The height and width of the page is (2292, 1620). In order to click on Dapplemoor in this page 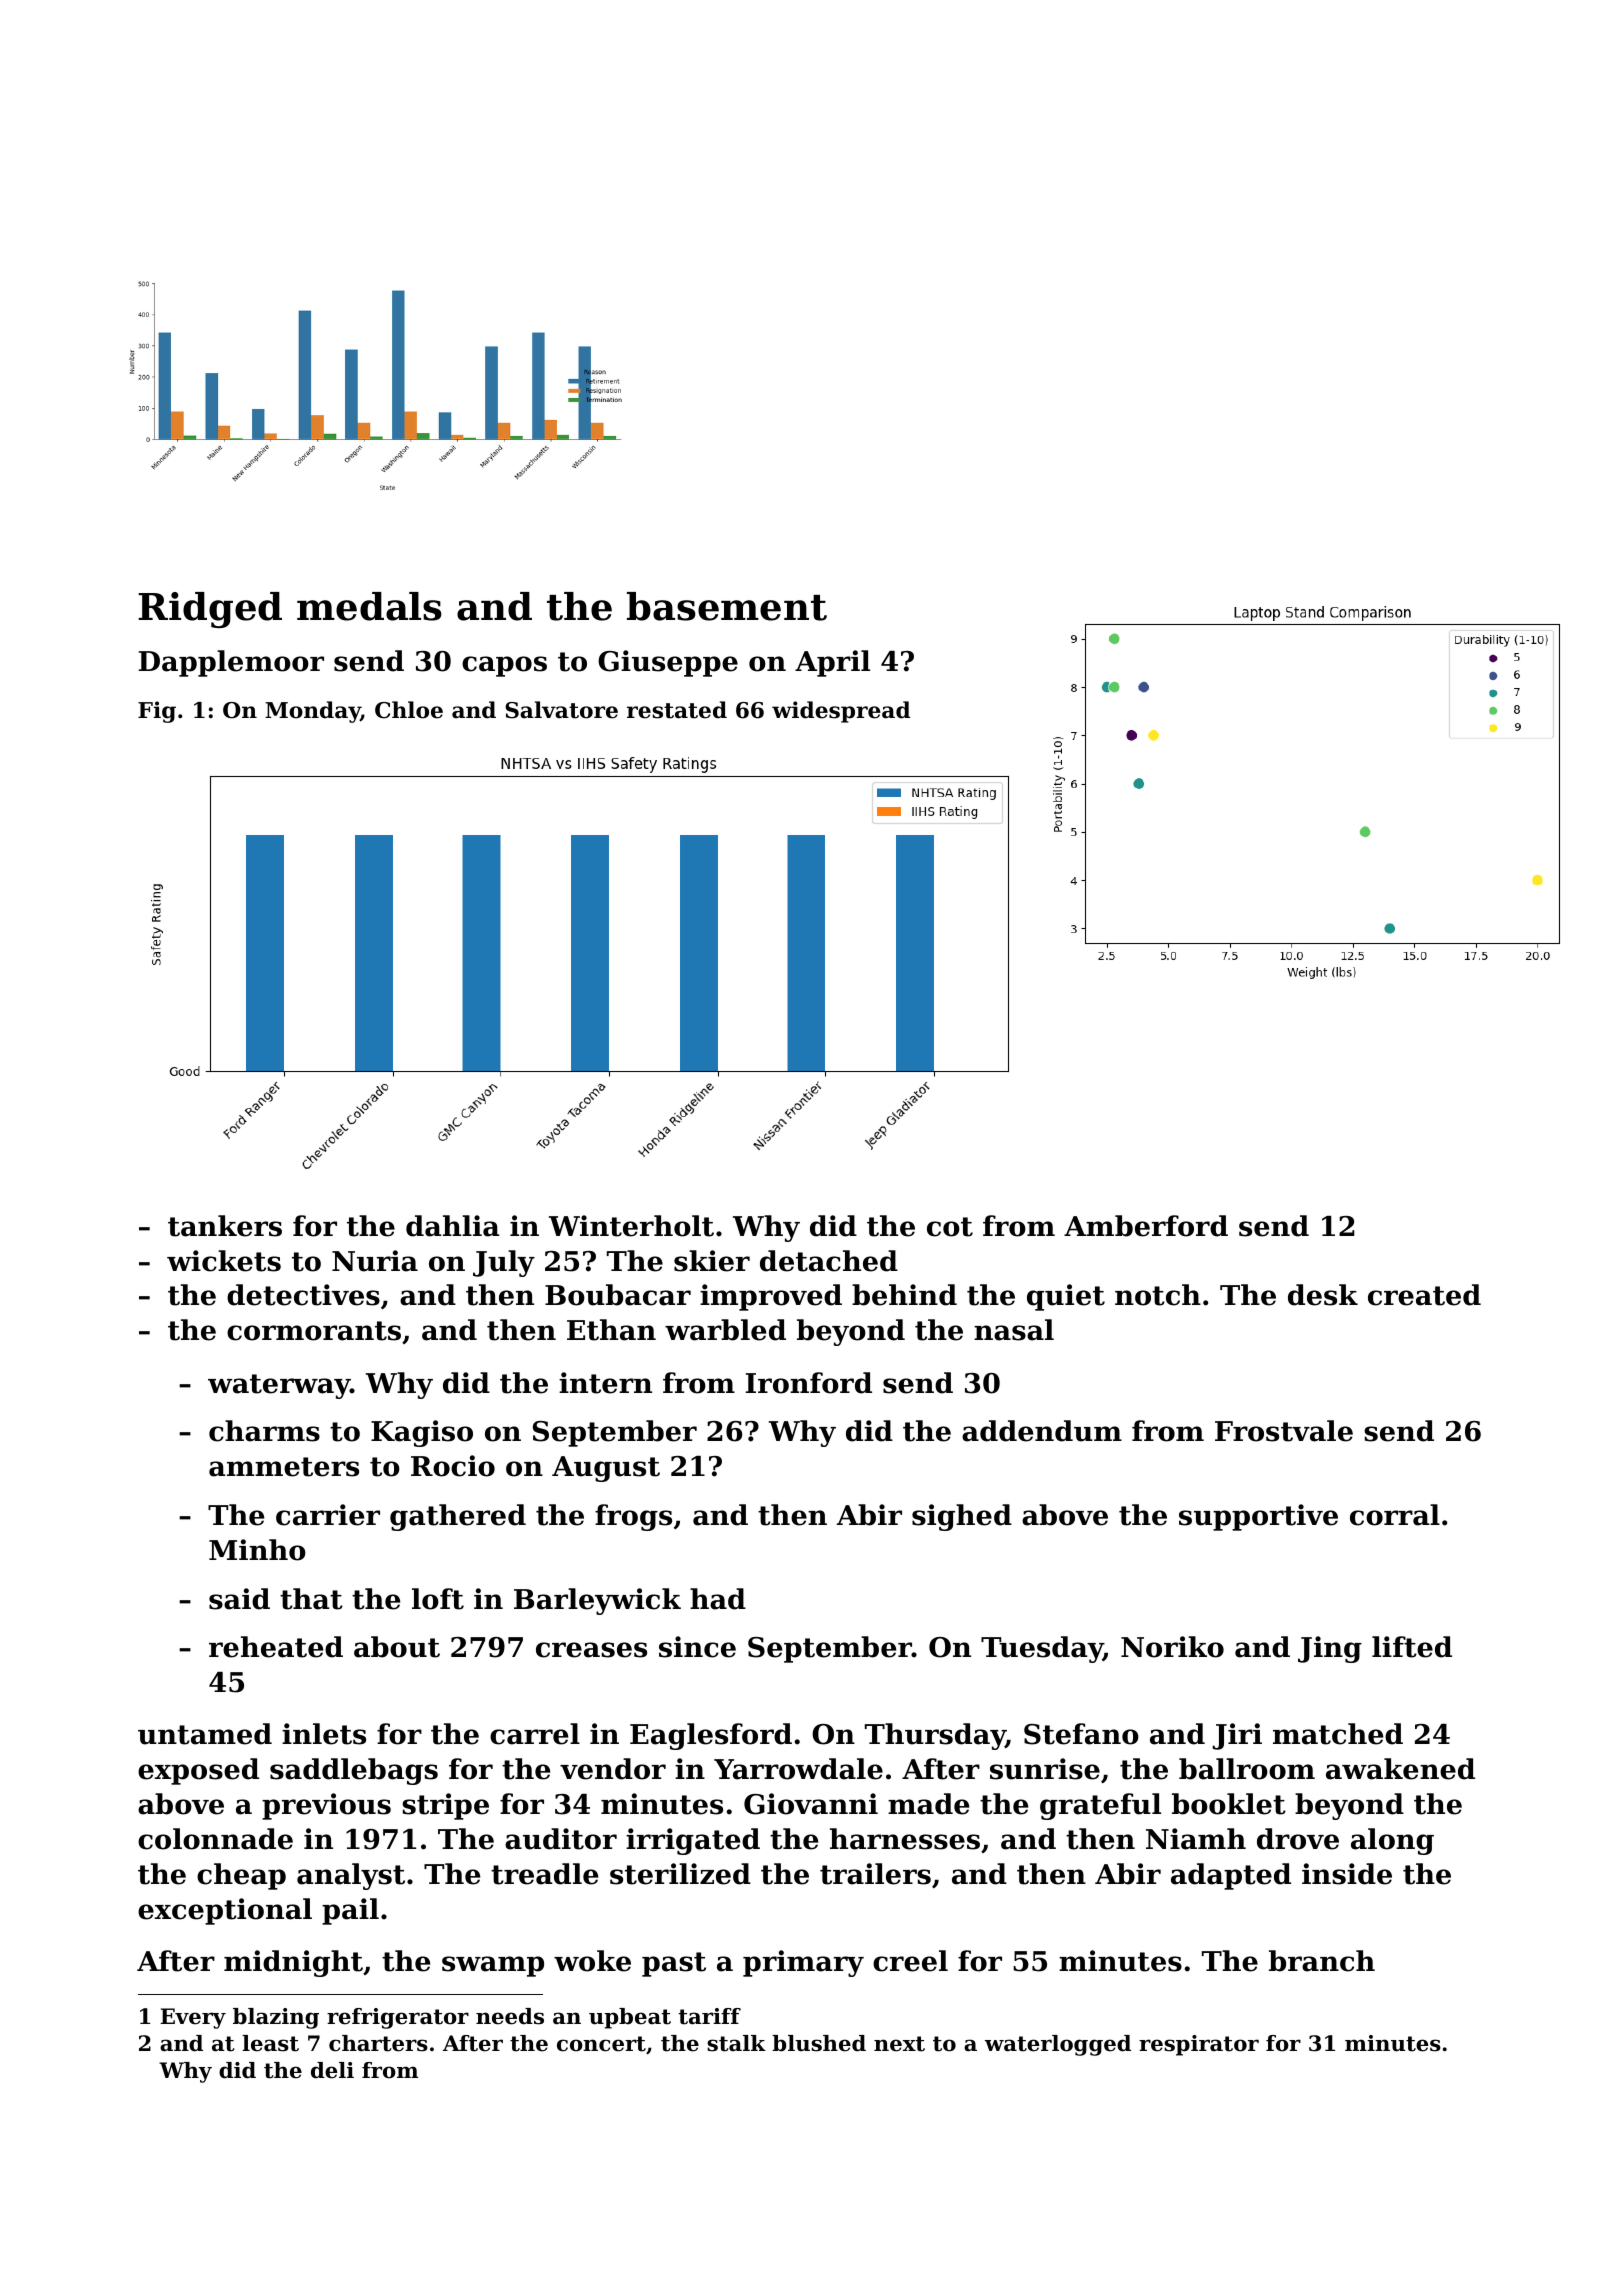, I will do `click(231, 663)`.
